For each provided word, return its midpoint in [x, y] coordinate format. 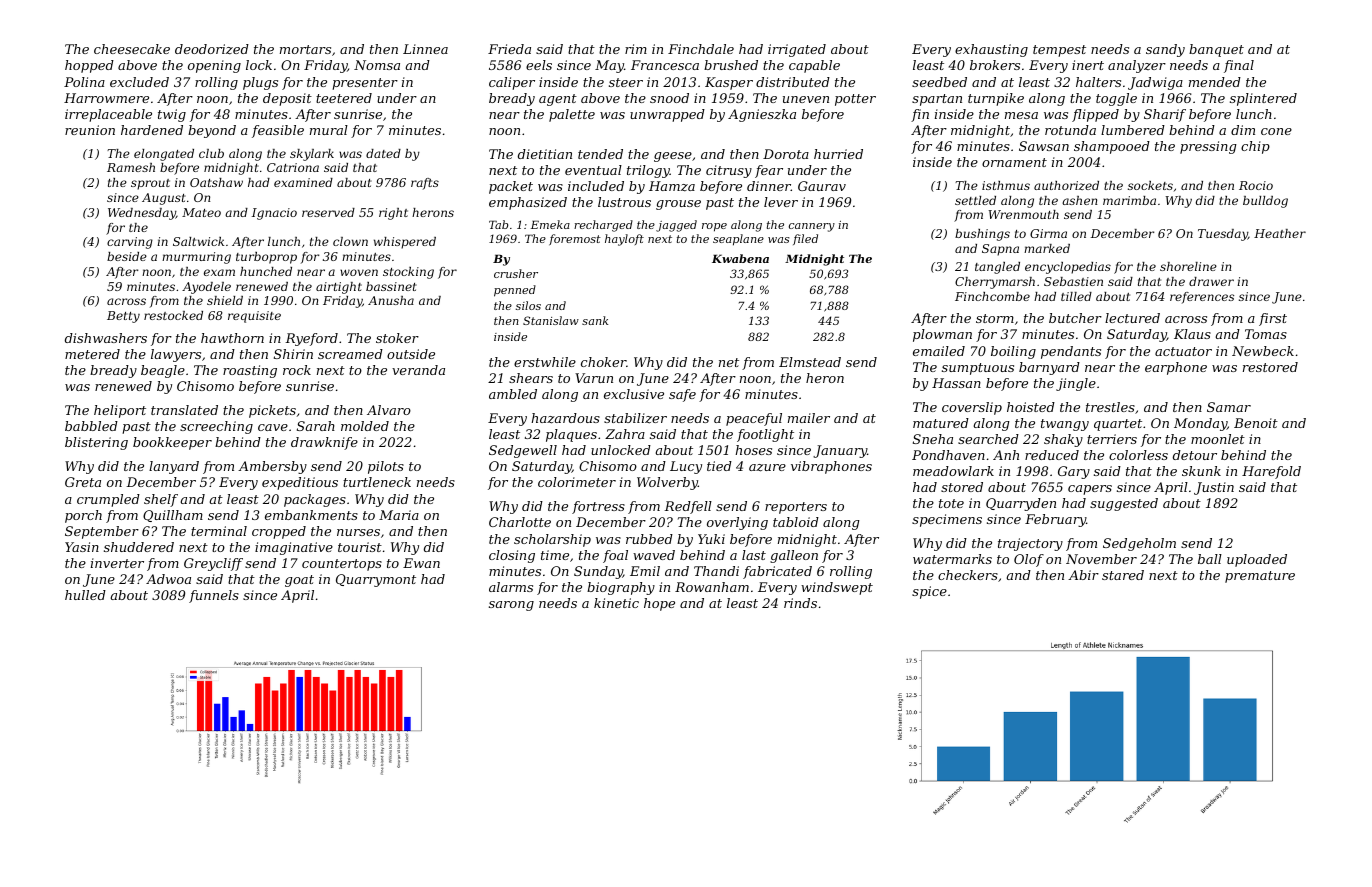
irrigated [797, 50]
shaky [1063, 440]
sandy [1165, 50]
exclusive [634, 394]
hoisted [1031, 407]
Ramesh [131, 167]
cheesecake [132, 49]
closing [512, 556]
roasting [250, 371]
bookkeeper [172, 443]
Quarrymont [376, 580]
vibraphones [831, 467]
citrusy [729, 171]
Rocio [1256, 185]
